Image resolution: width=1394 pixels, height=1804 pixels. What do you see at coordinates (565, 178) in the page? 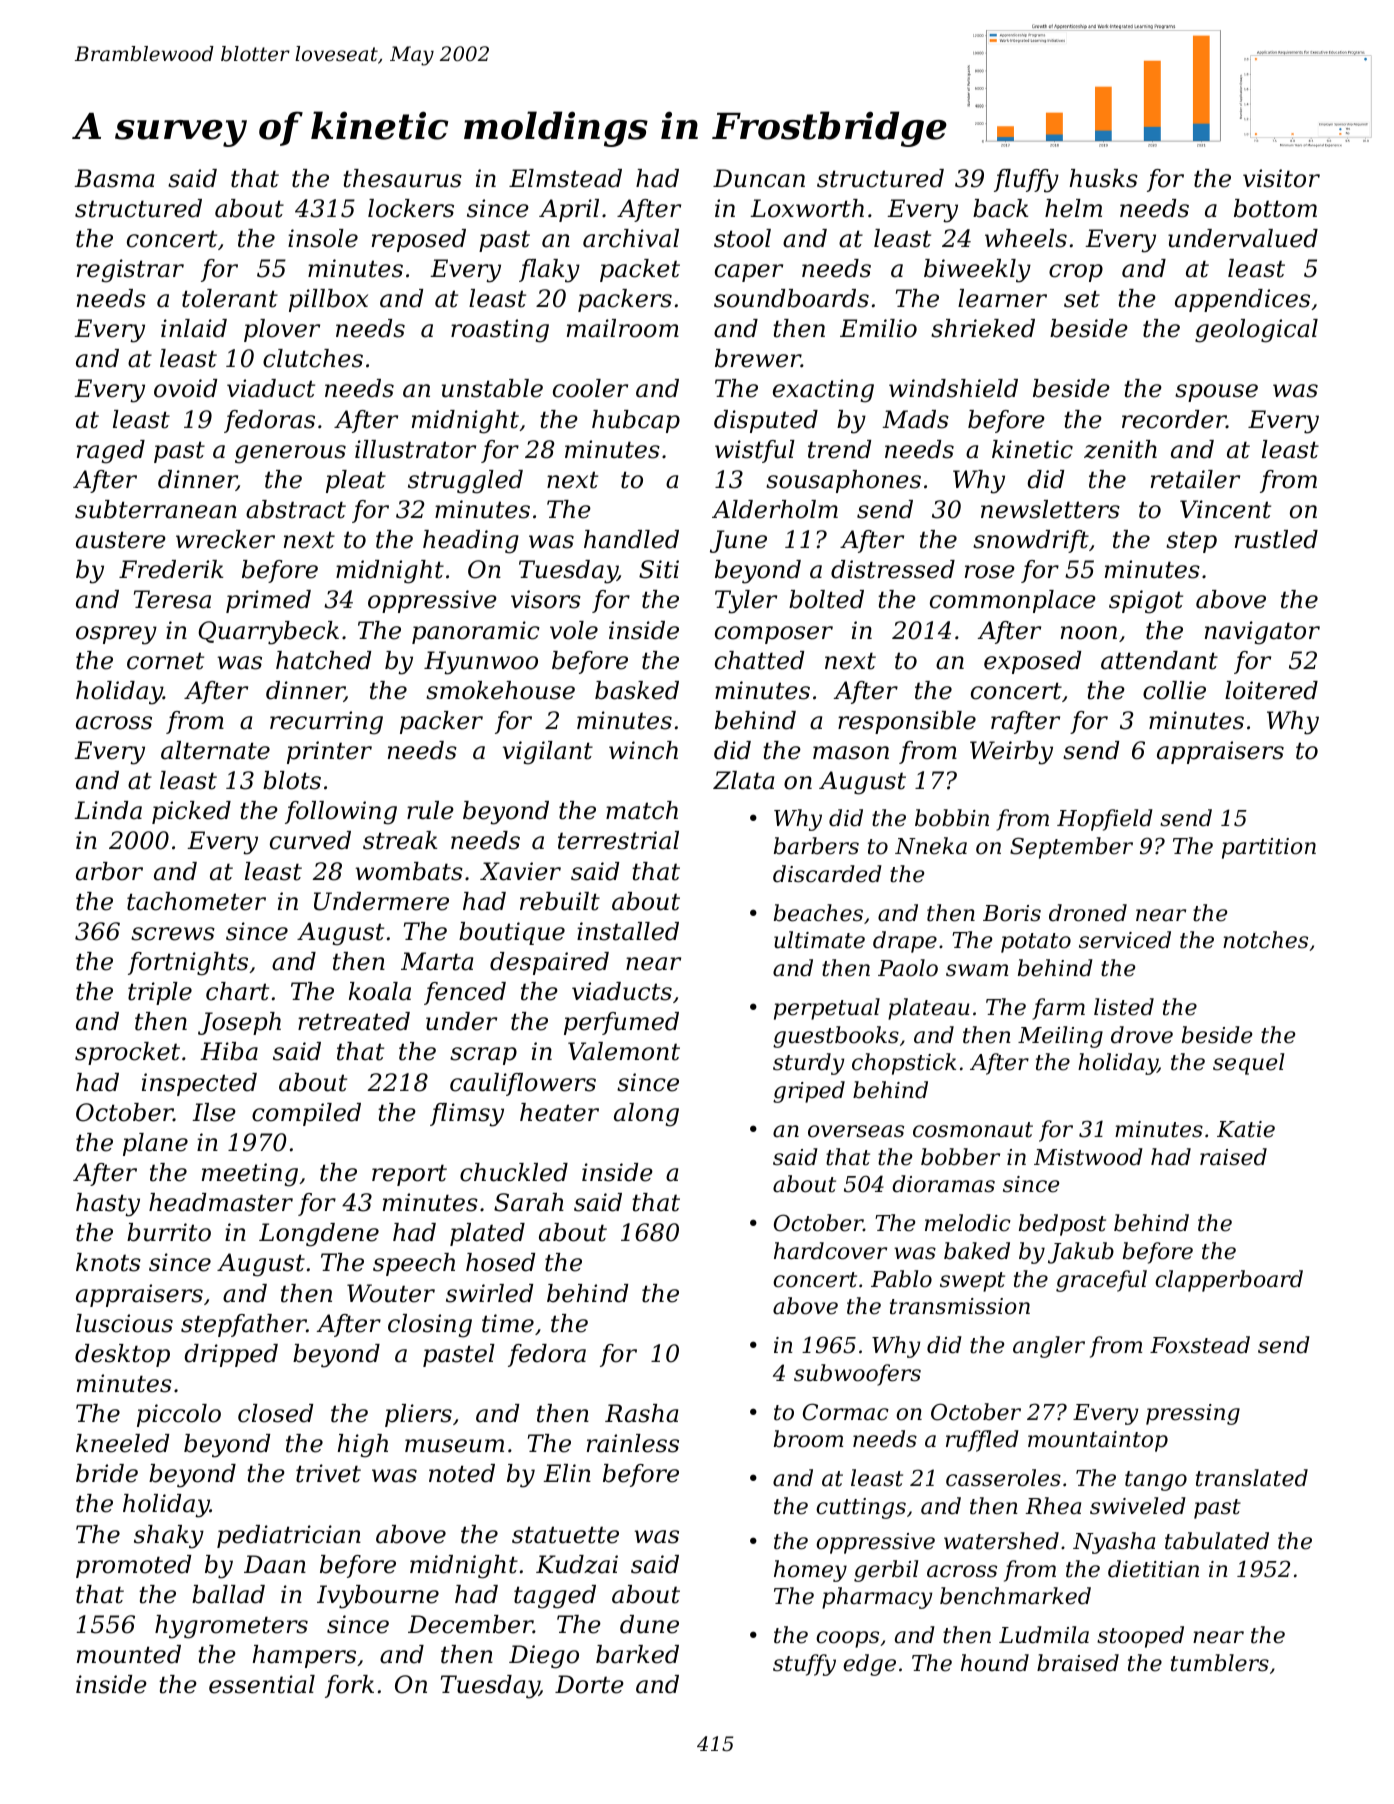
I see `Elmstead` at bounding box center [565, 178].
